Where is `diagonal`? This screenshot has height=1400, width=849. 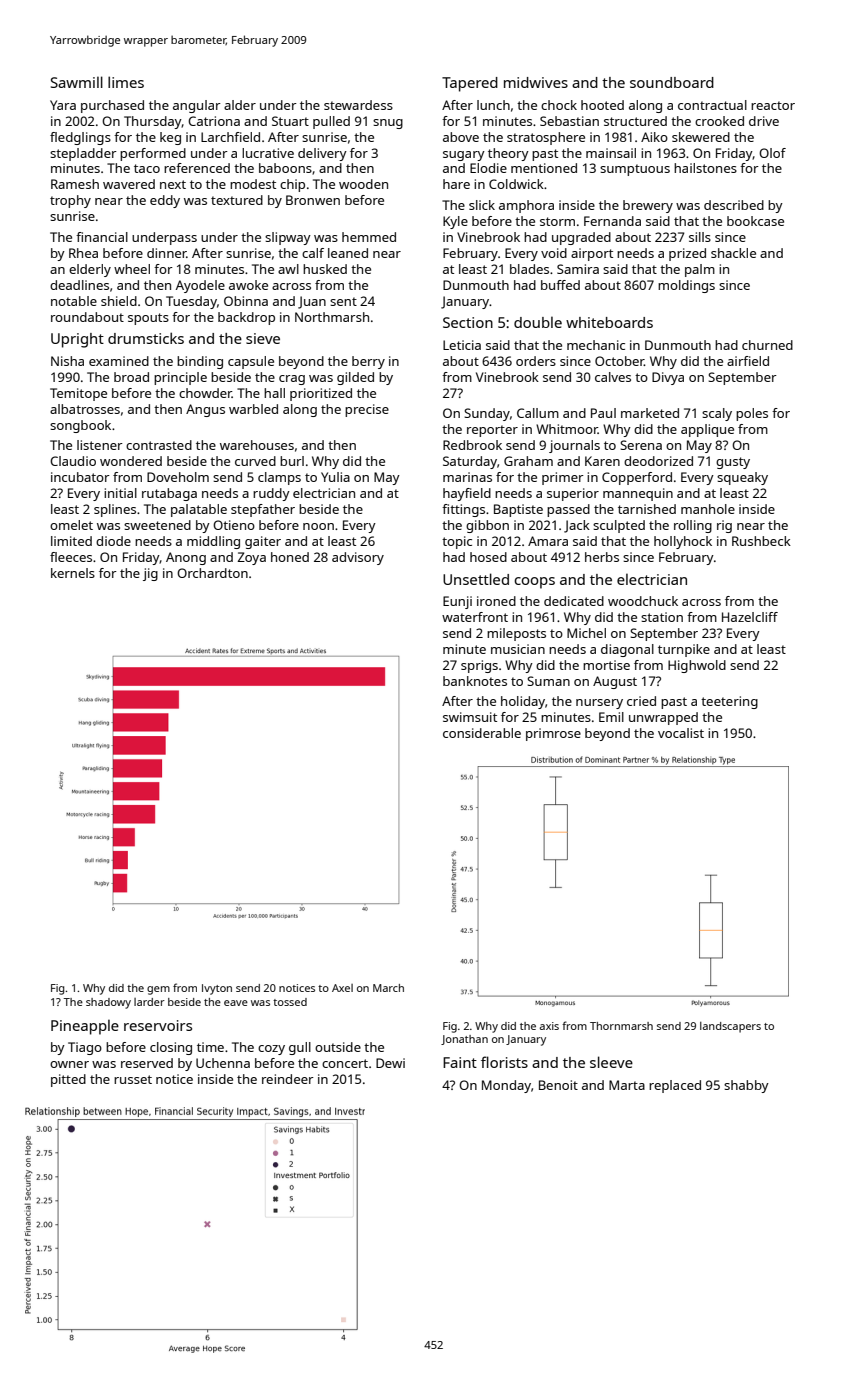 diagonal is located at coordinates (627, 650).
